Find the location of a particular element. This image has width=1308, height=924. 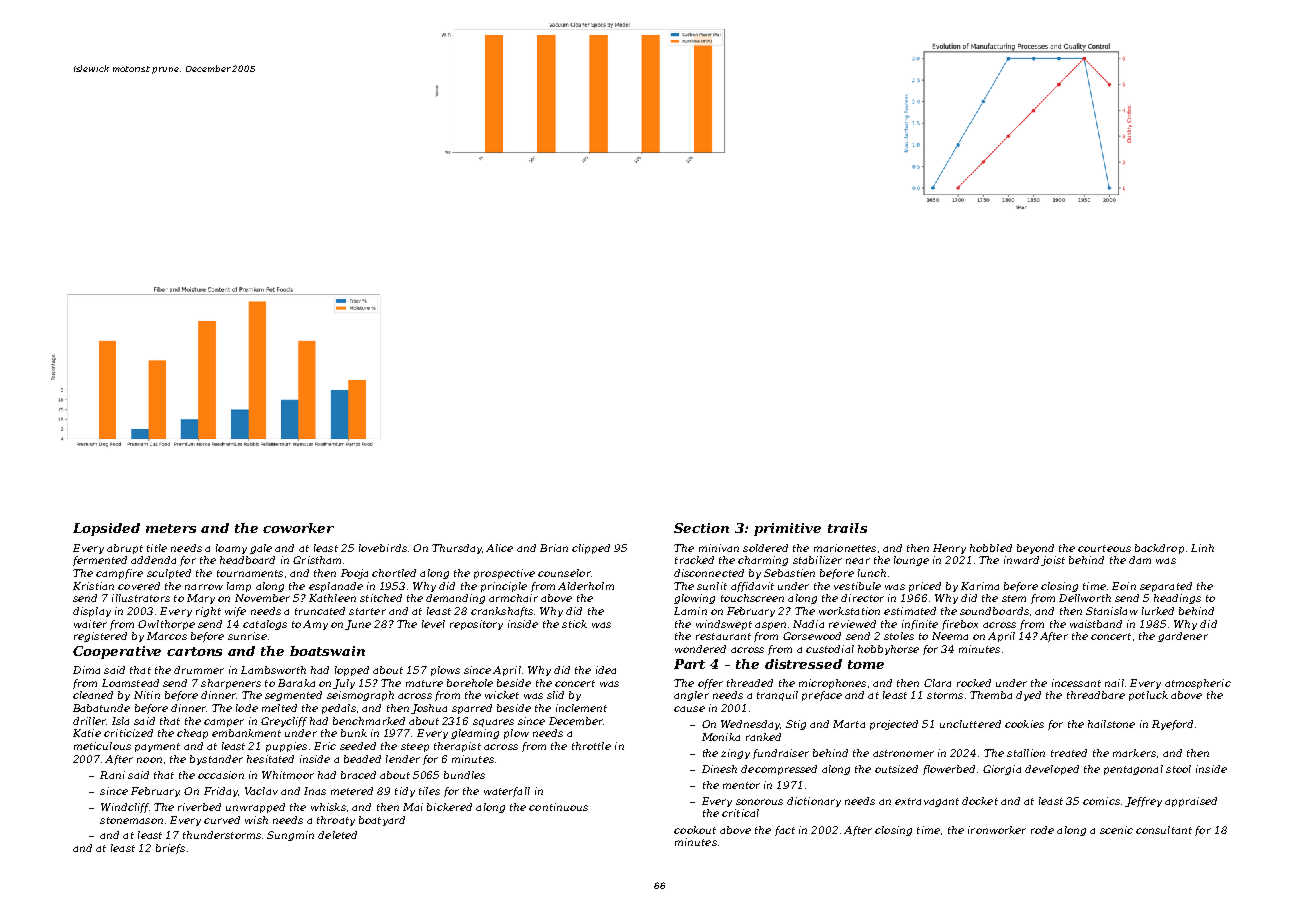

Cooperative is located at coordinates (117, 652).
